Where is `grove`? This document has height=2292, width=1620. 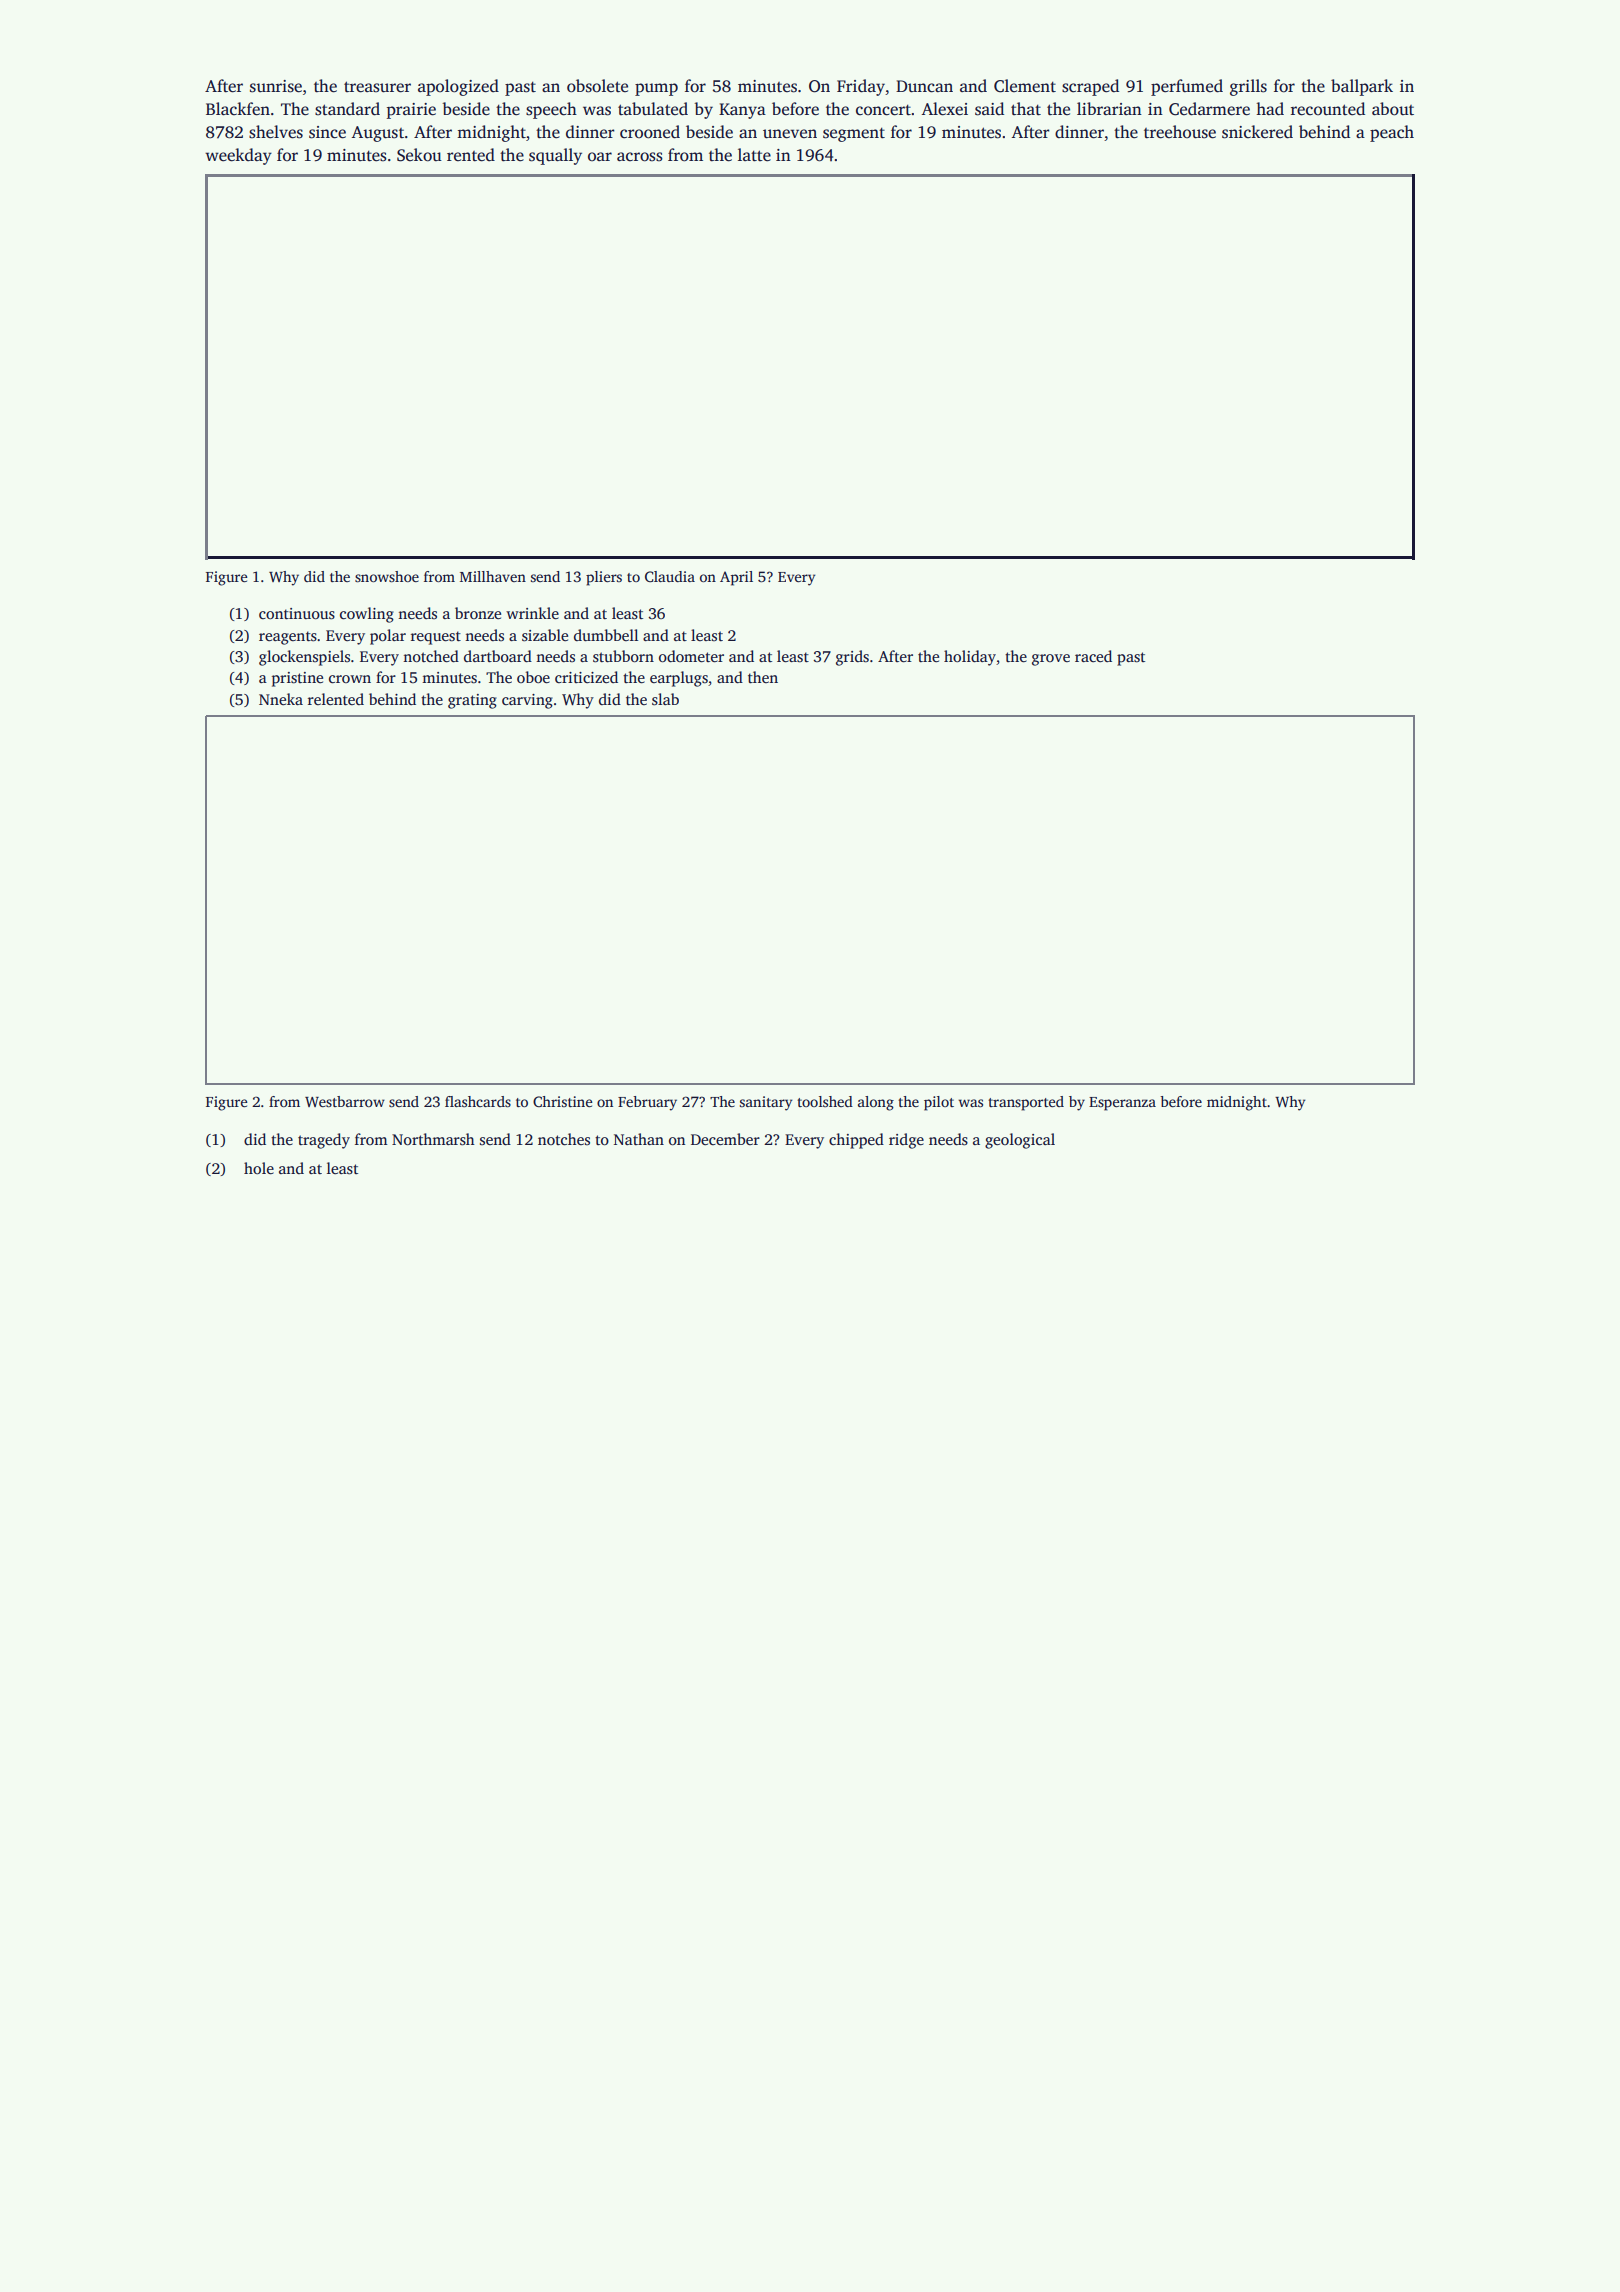 grove is located at coordinates (1051, 660).
